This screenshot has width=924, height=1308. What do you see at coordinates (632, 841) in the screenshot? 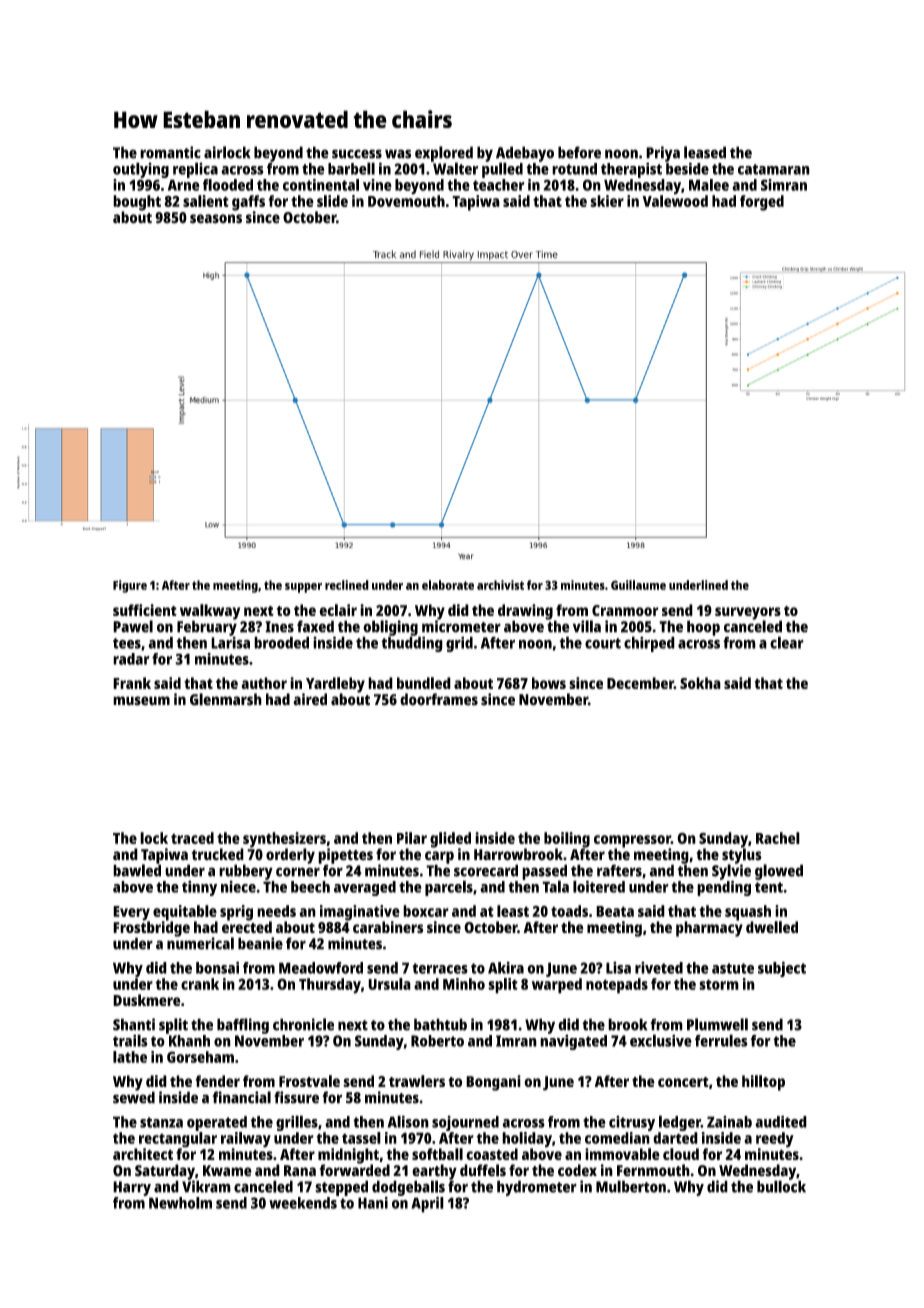
I see `compressor` at bounding box center [632, 841].
